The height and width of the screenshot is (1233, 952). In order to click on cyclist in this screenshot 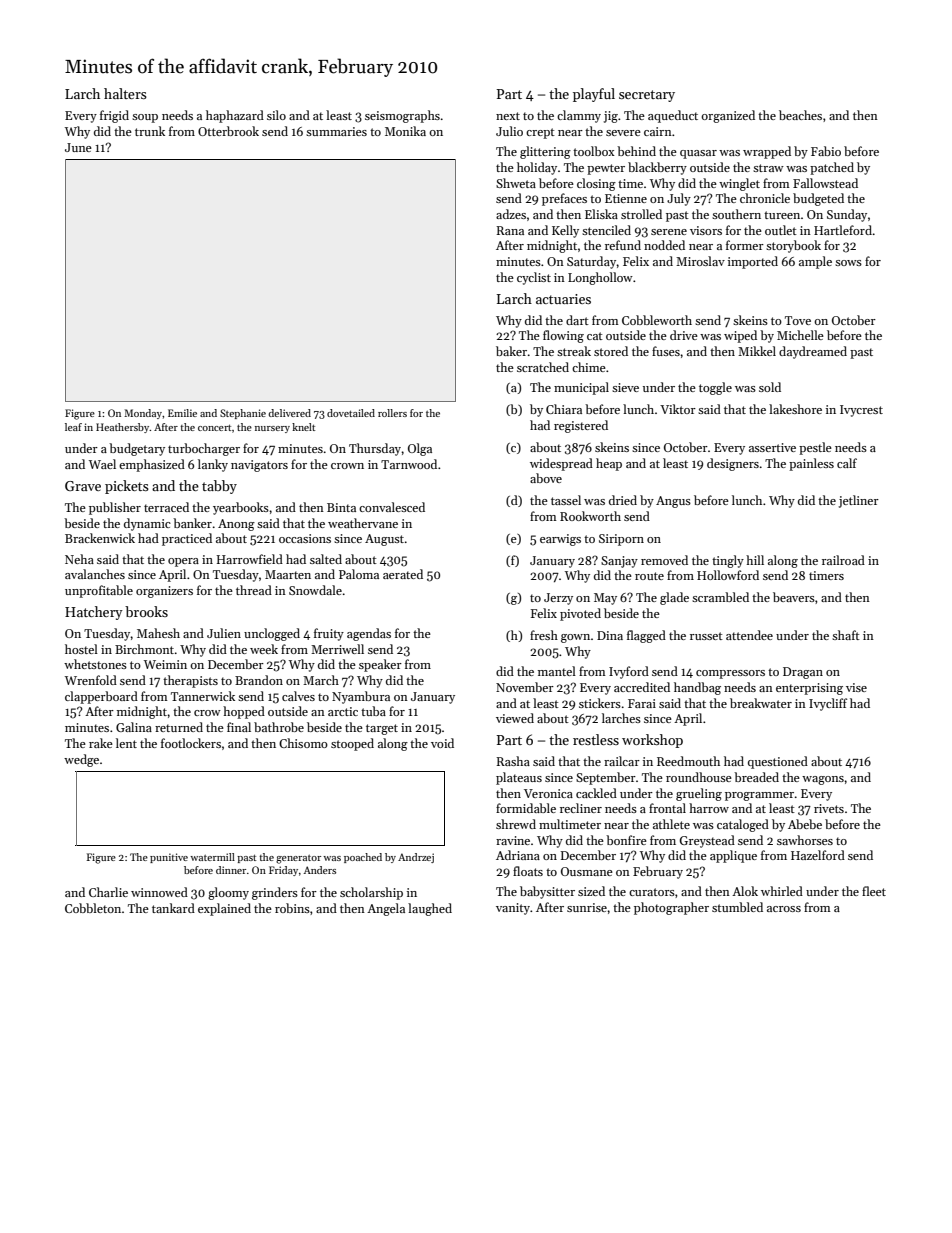, I will do `click(534, 278)`.
